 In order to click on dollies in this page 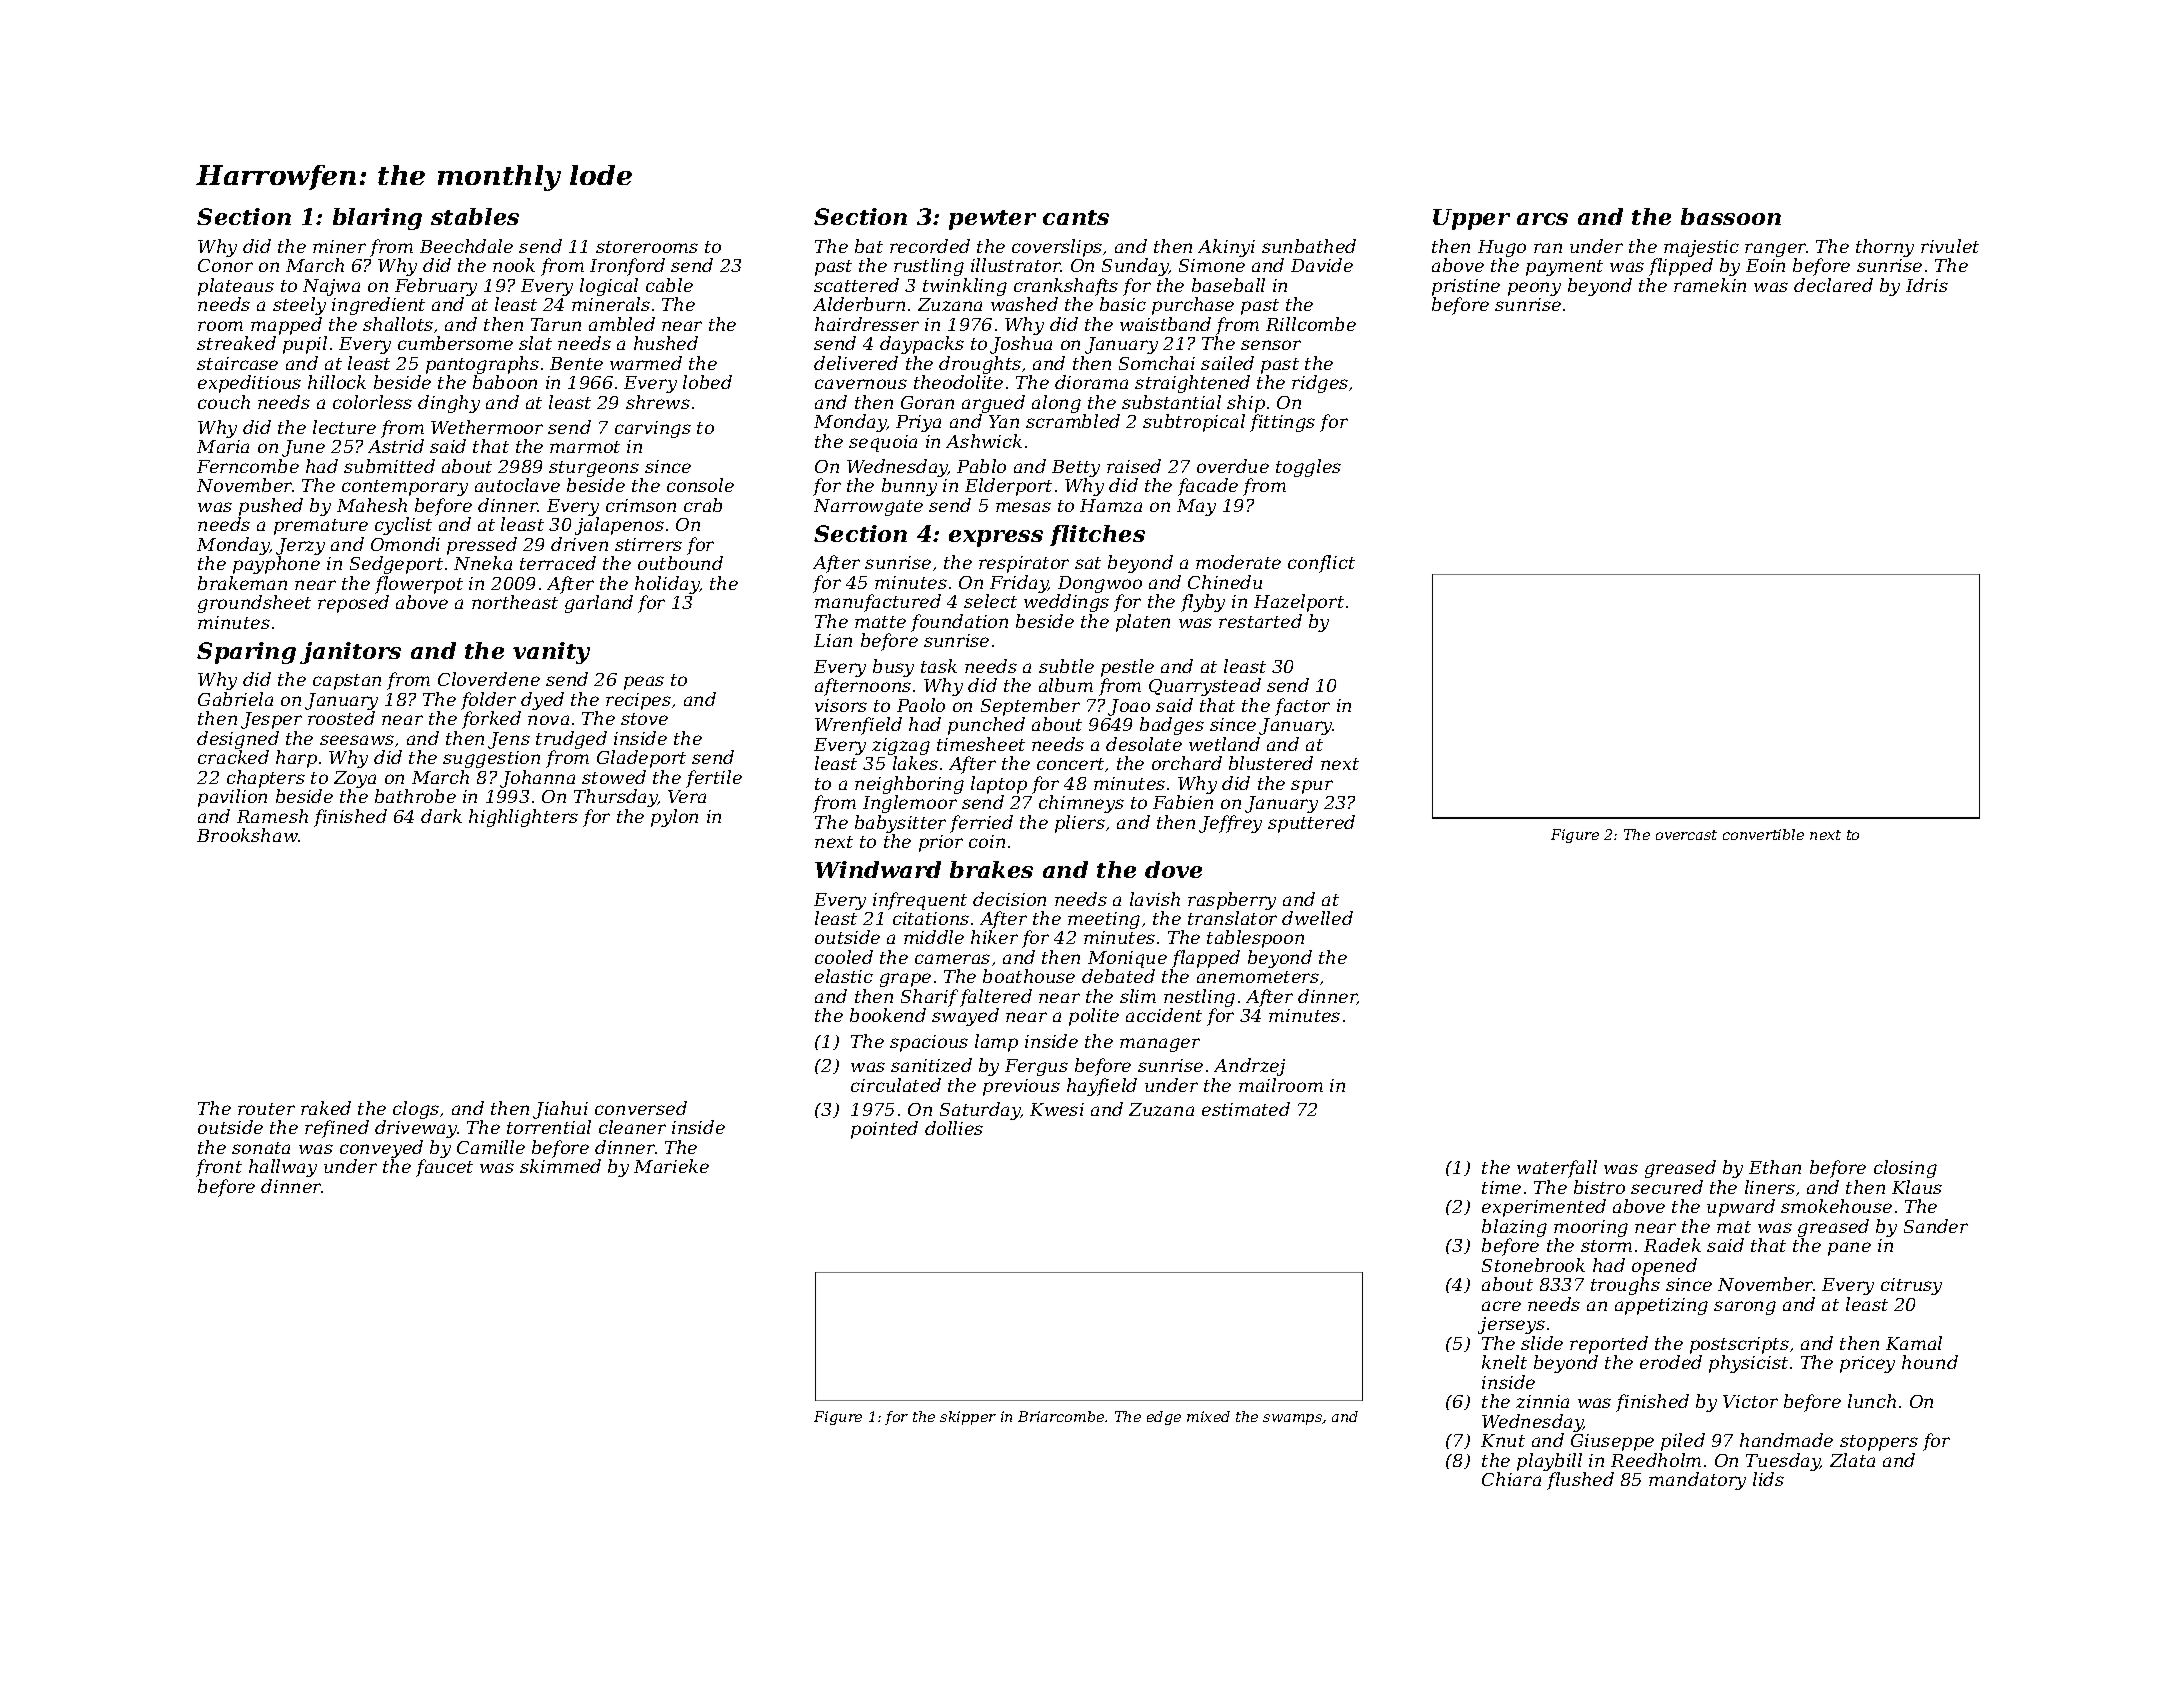, I will do `click(954, 1128)`.
